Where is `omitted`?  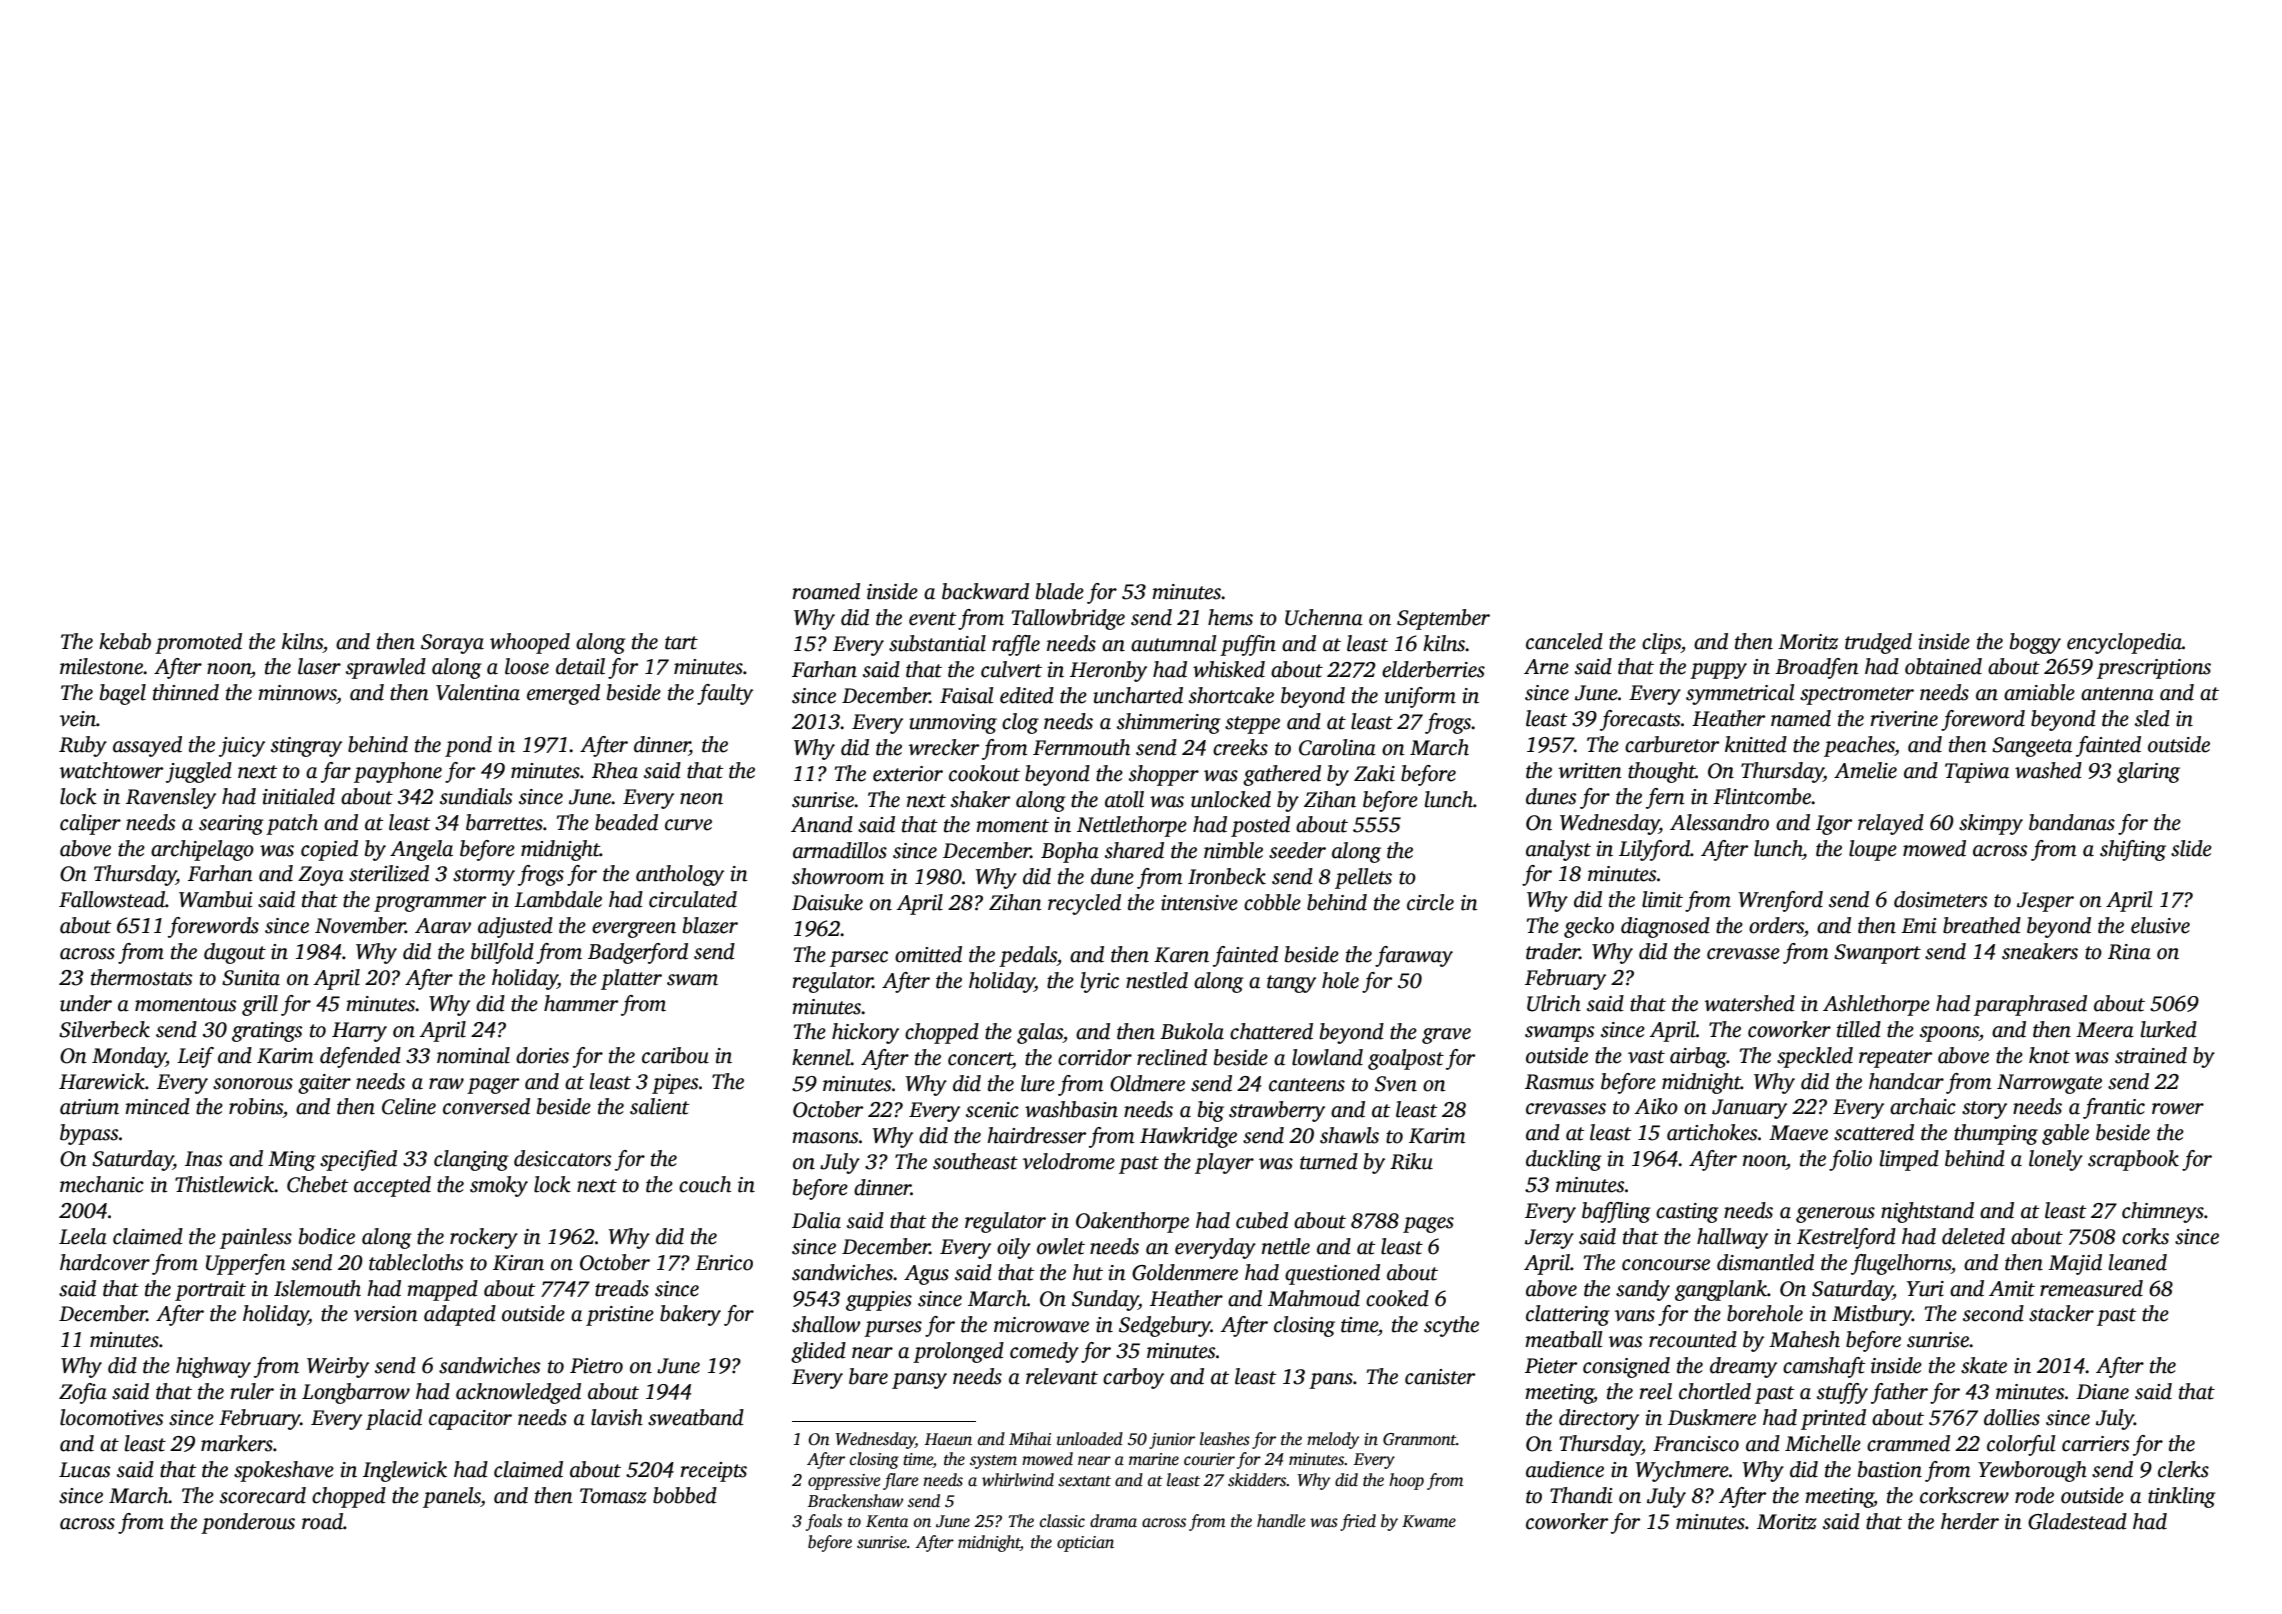 omitted is located at coordinates (928, 954).
